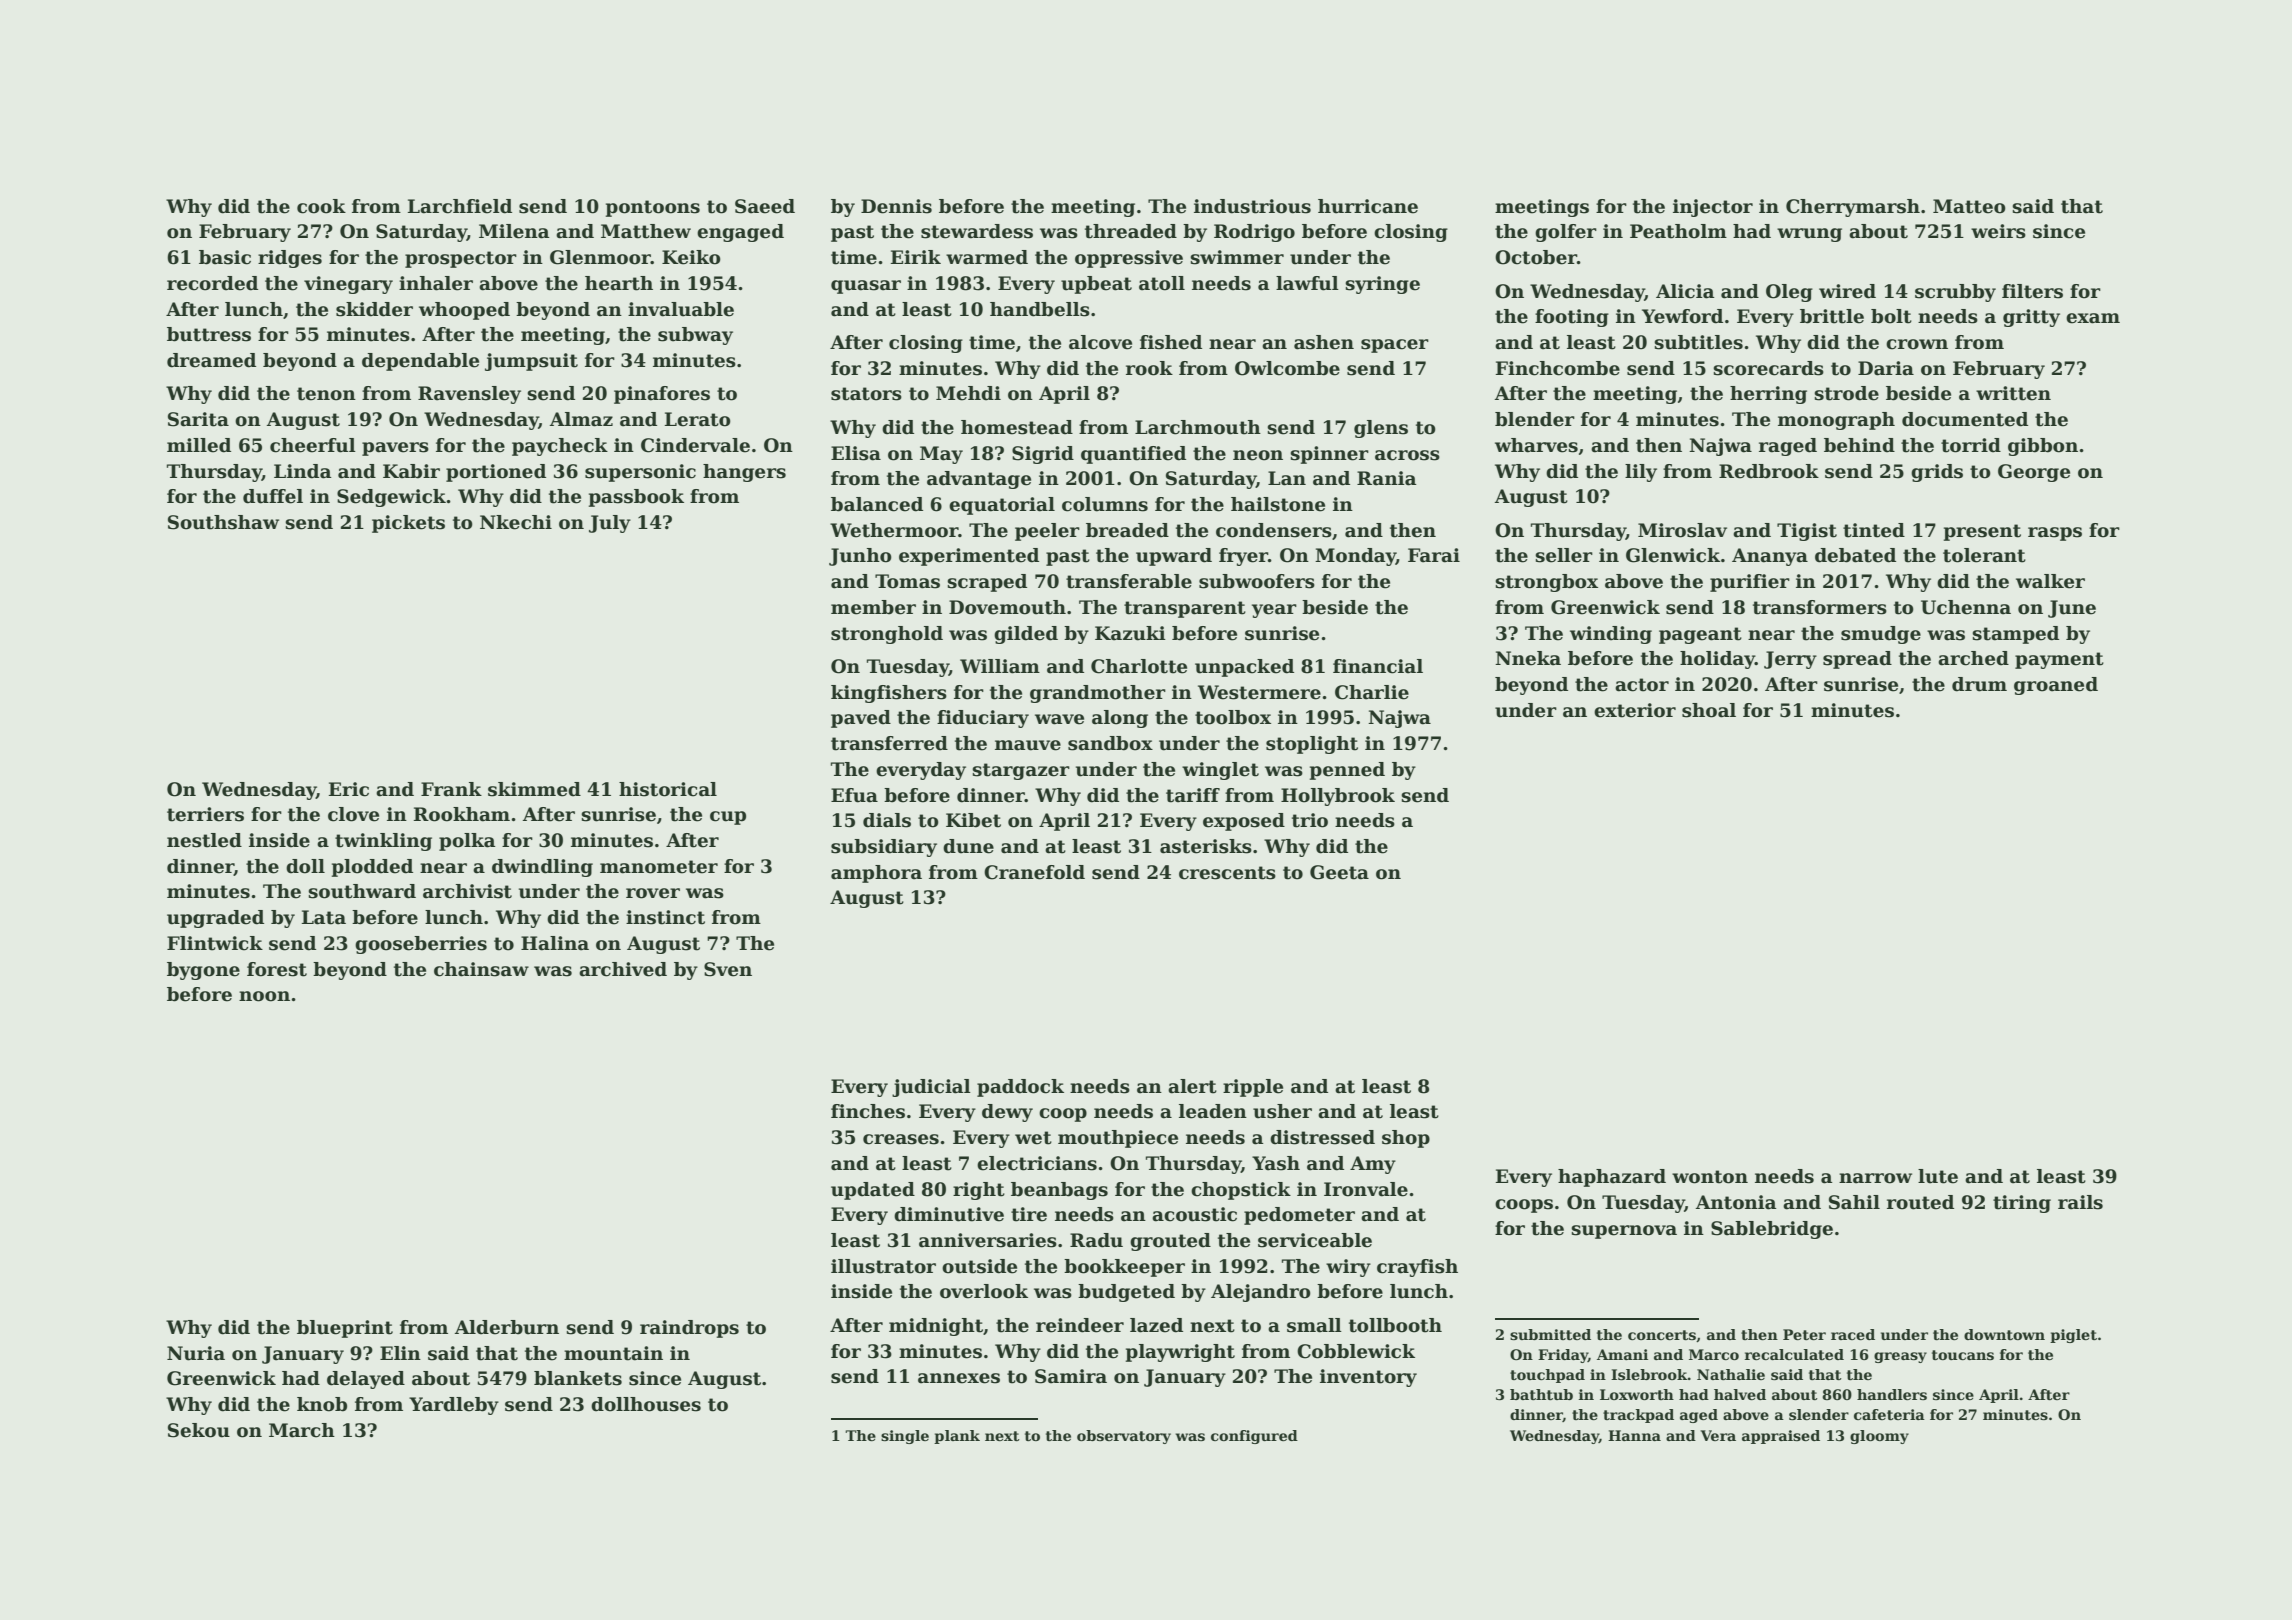 The height and width of the document is (1620, 2292). What do you see at coordinates (1879, 1437) in the document?
I see `gloomy` at bounding box center [1879, 1437].
